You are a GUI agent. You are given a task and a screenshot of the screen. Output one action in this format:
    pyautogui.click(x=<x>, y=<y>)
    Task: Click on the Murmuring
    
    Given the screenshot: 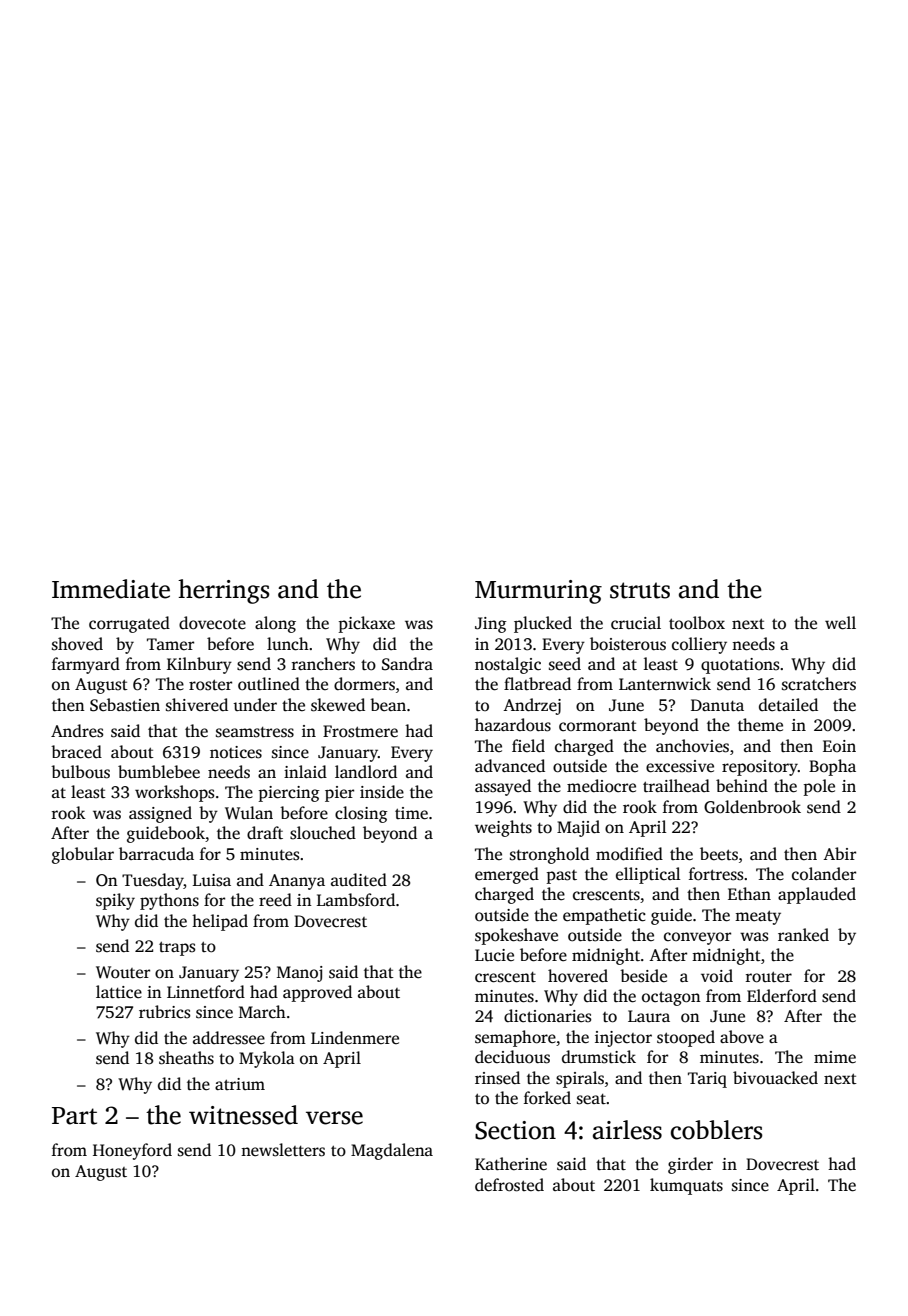 What is the action you would take?
    pyautogui.click(x=538, y=592)
